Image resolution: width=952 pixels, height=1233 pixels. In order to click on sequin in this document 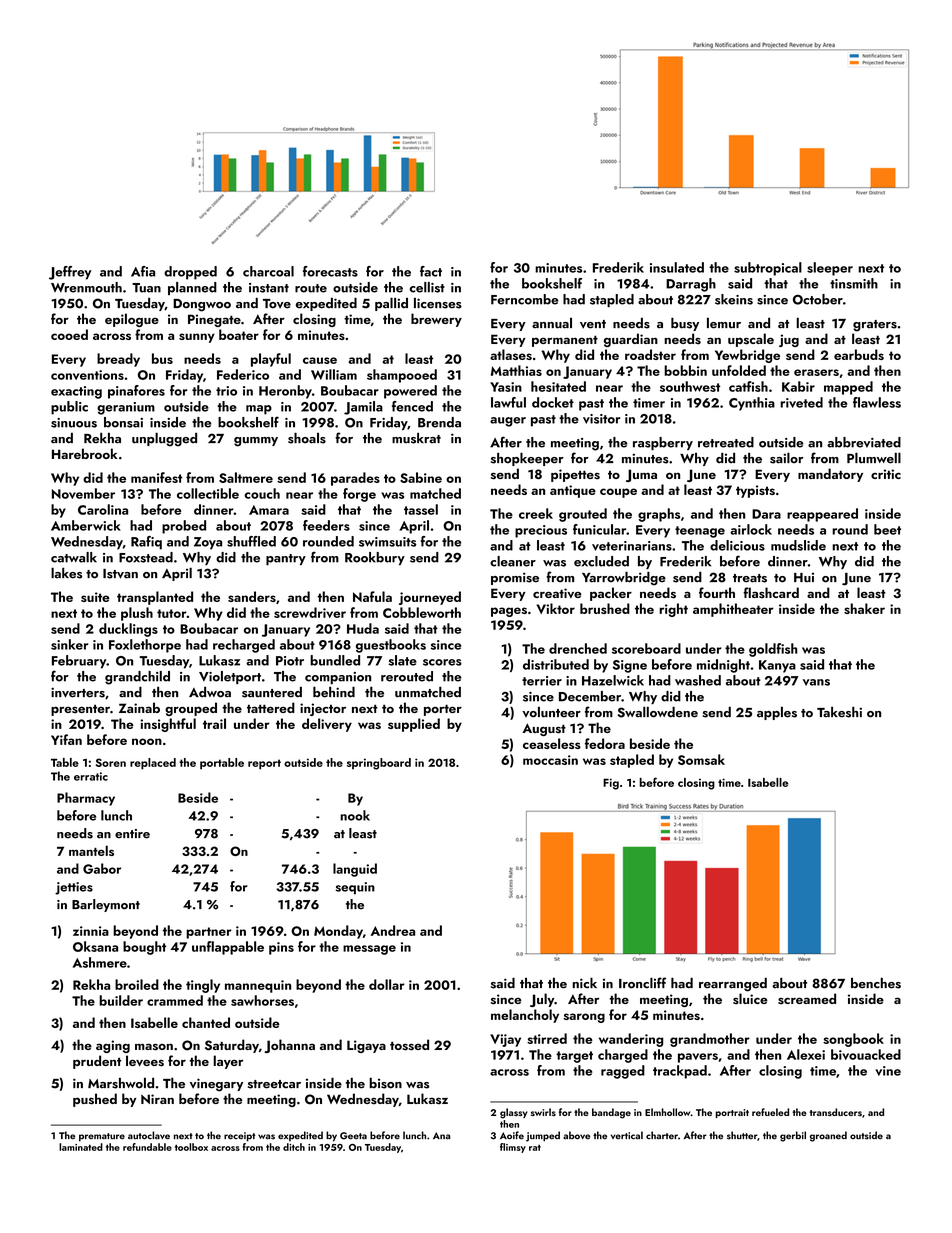, I will do `click(355, 888)`.
